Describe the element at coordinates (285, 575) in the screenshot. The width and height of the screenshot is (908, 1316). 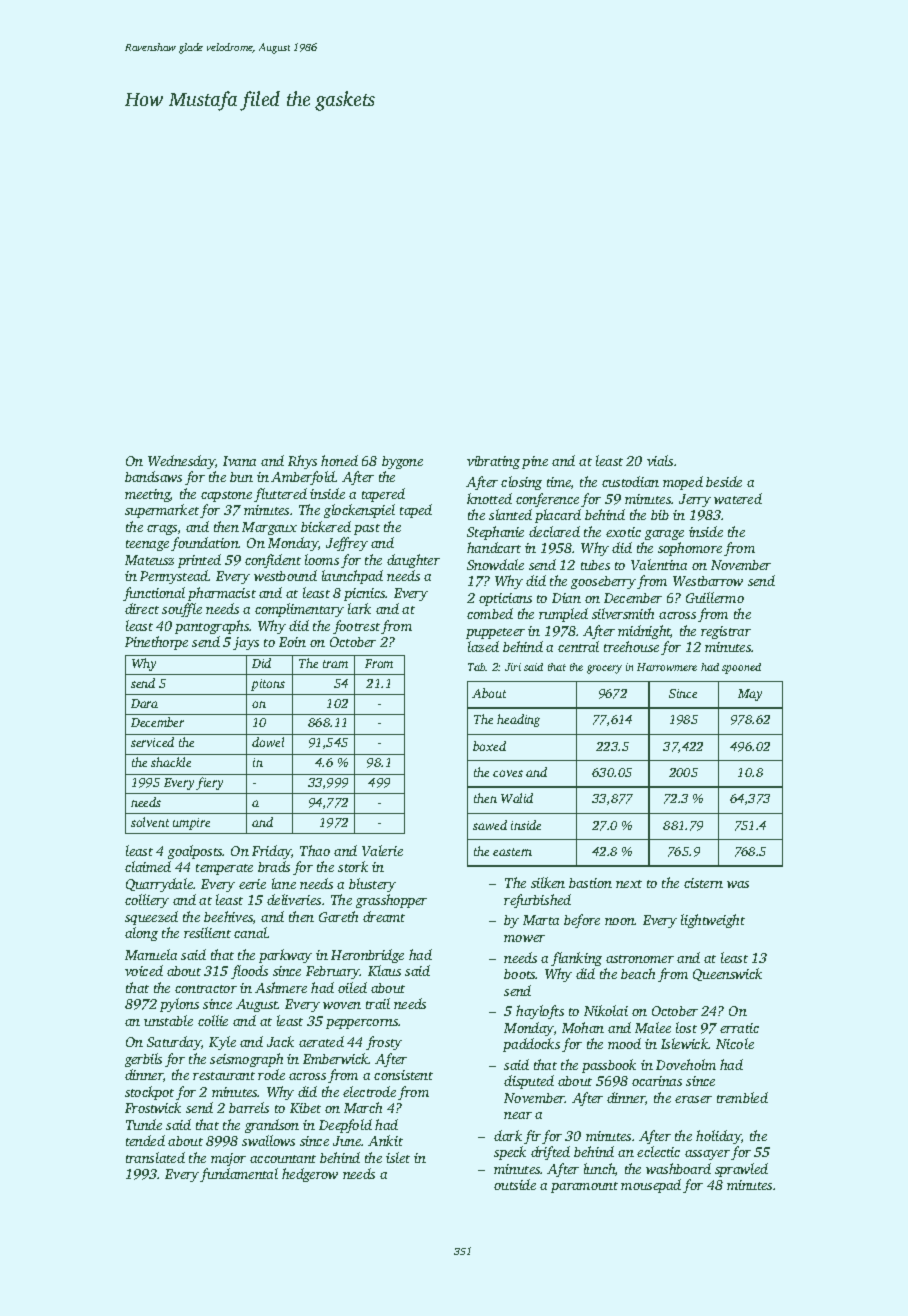
I see `westbound` at that location.
